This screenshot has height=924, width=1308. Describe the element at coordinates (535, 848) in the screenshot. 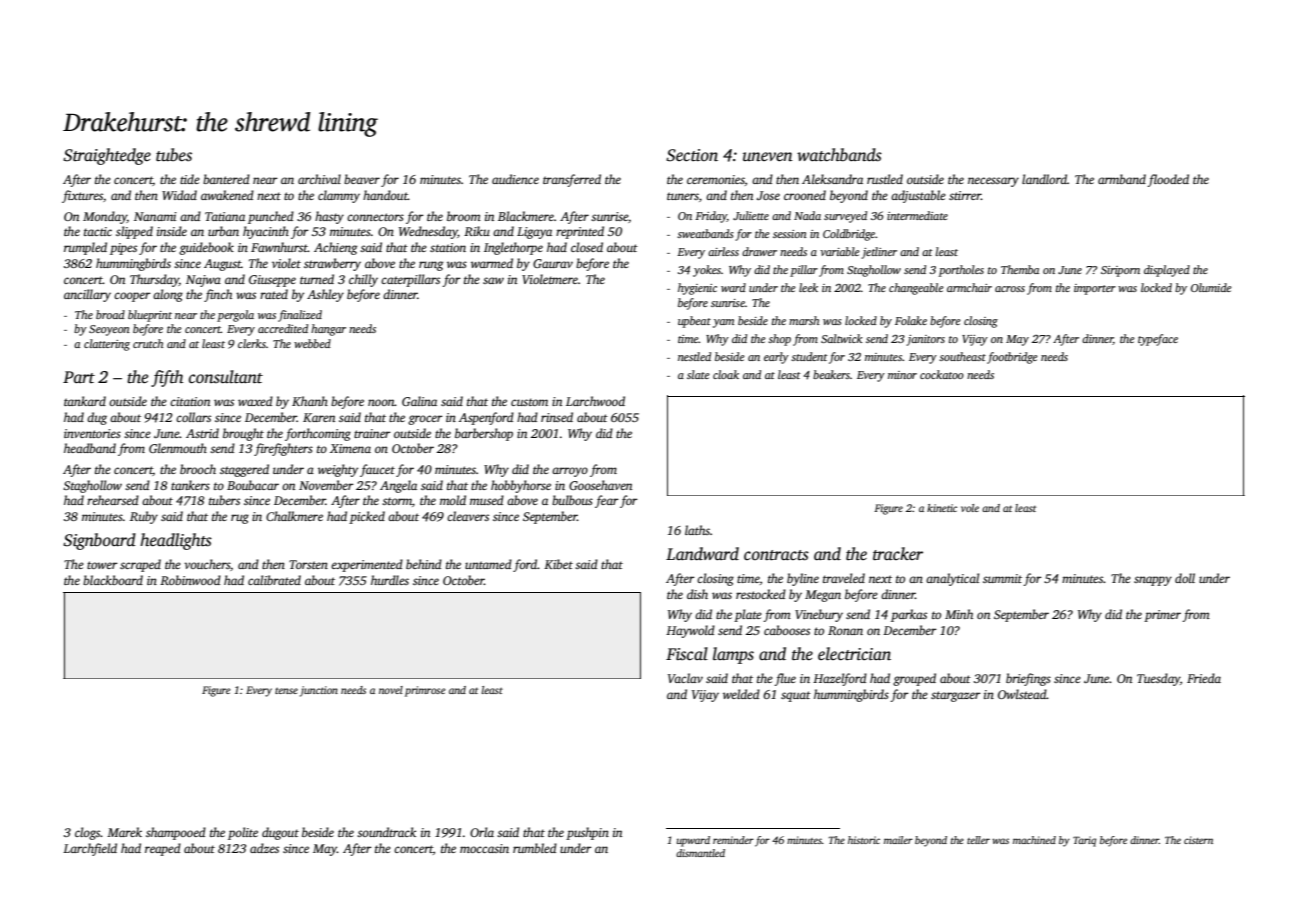

I see `rumbled` at that location.
